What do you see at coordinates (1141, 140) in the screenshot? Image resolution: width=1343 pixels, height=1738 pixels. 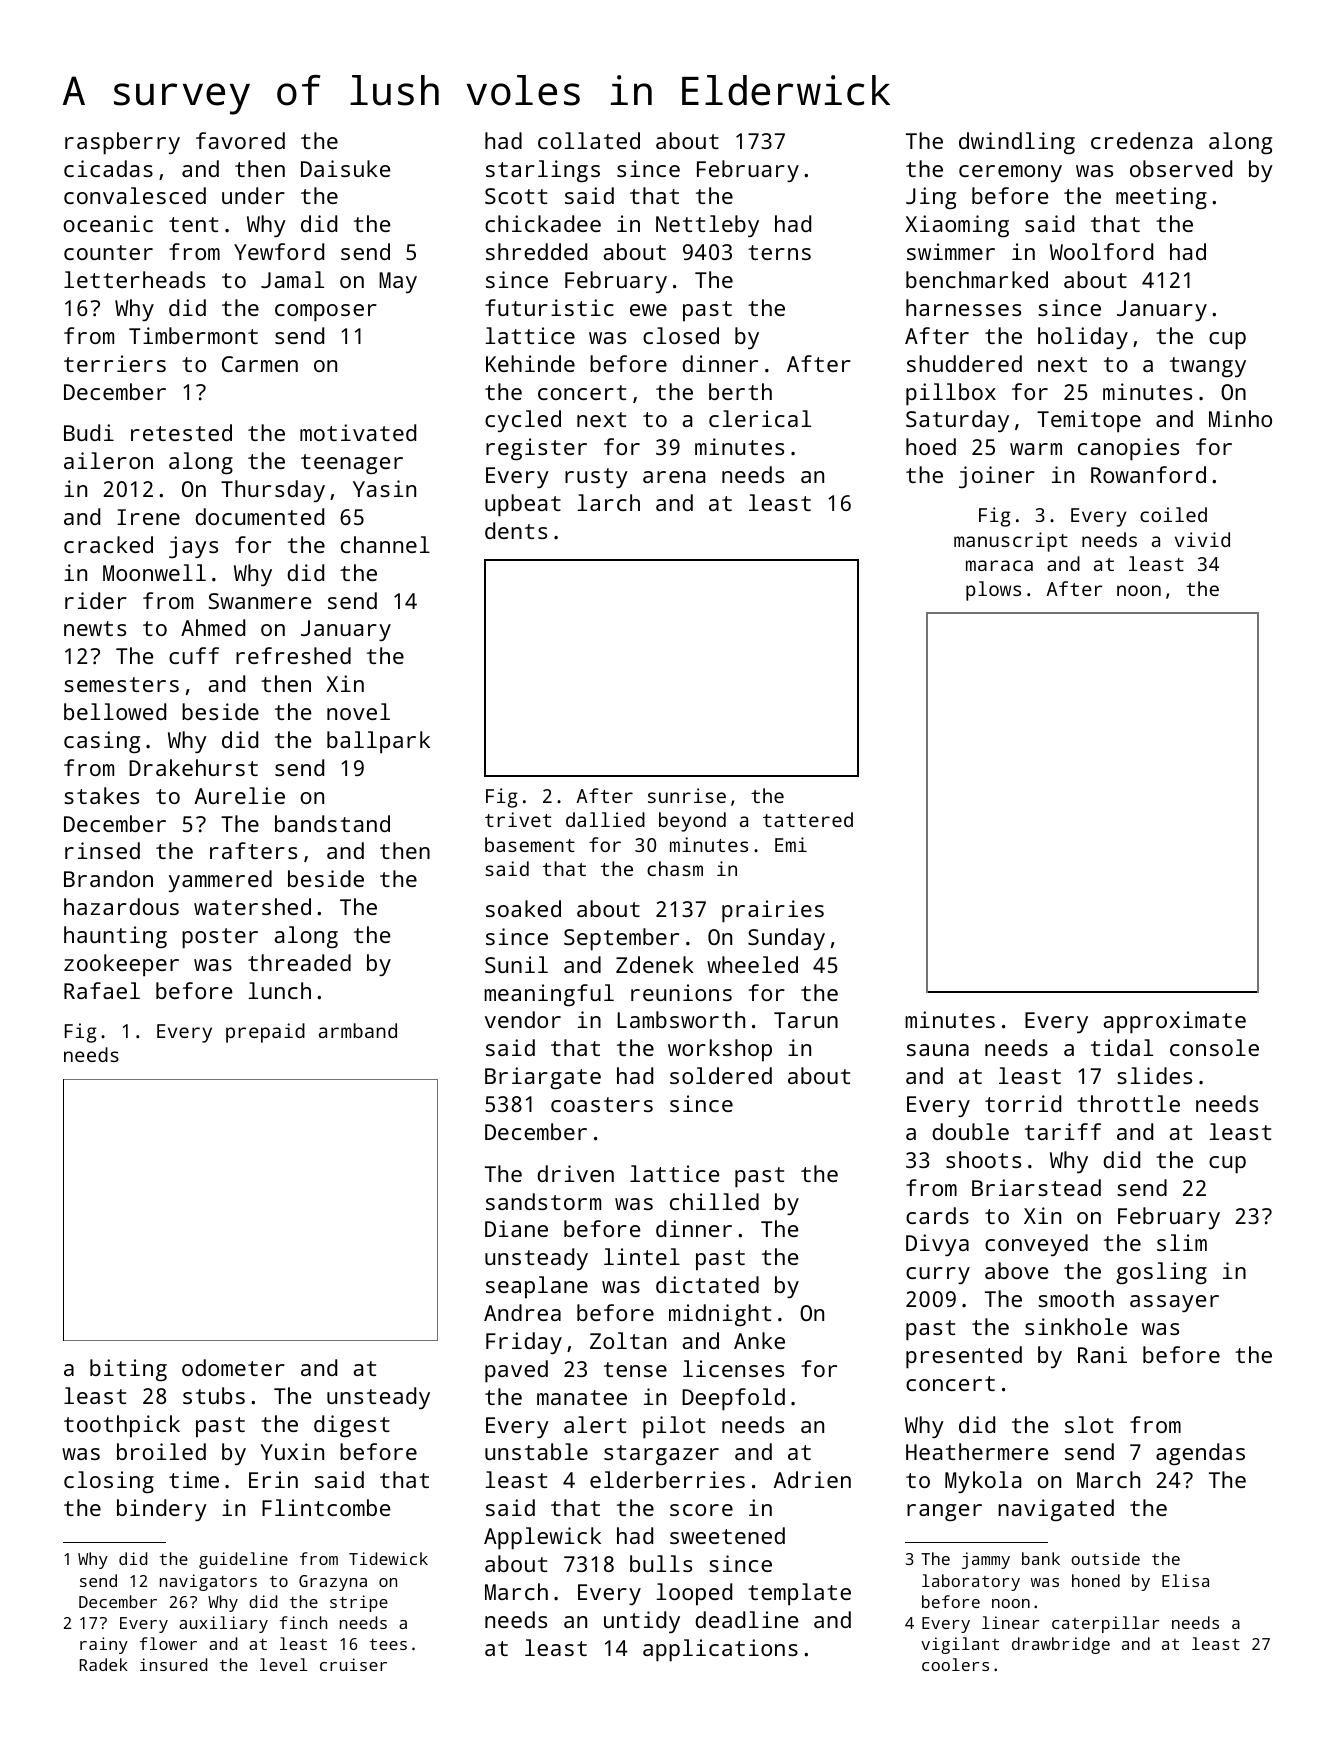 I see `credenza` at bounding box center [1141, 140].
